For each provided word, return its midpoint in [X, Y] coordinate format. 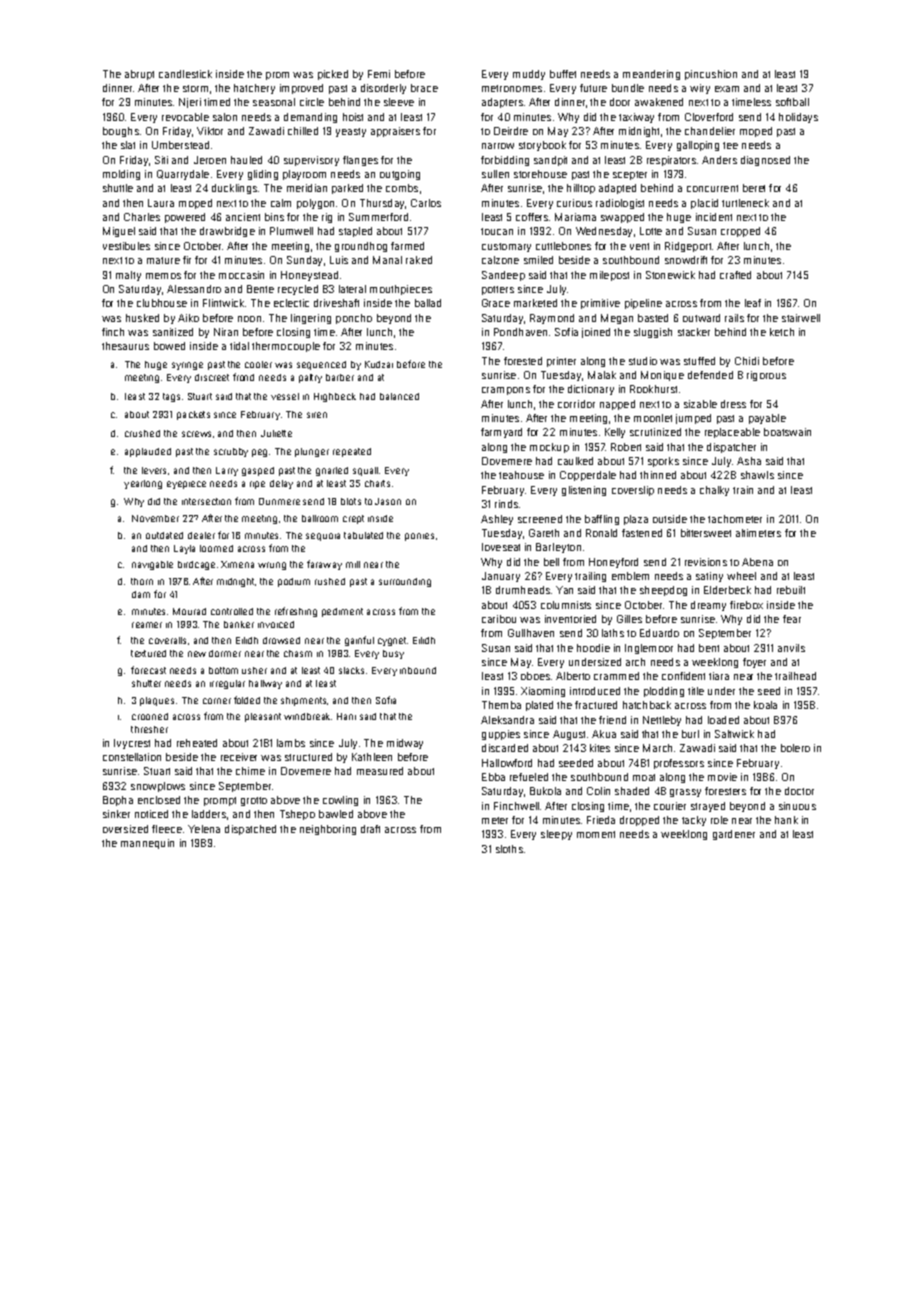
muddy [529, 75]
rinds [506, 504]
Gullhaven [531, 633]
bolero [795, 748]
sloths [509, 849]
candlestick [185, 74]
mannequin [147, 844]
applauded [148, 452]
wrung [272, 566]
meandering [651, 75]
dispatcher [731, 448]
